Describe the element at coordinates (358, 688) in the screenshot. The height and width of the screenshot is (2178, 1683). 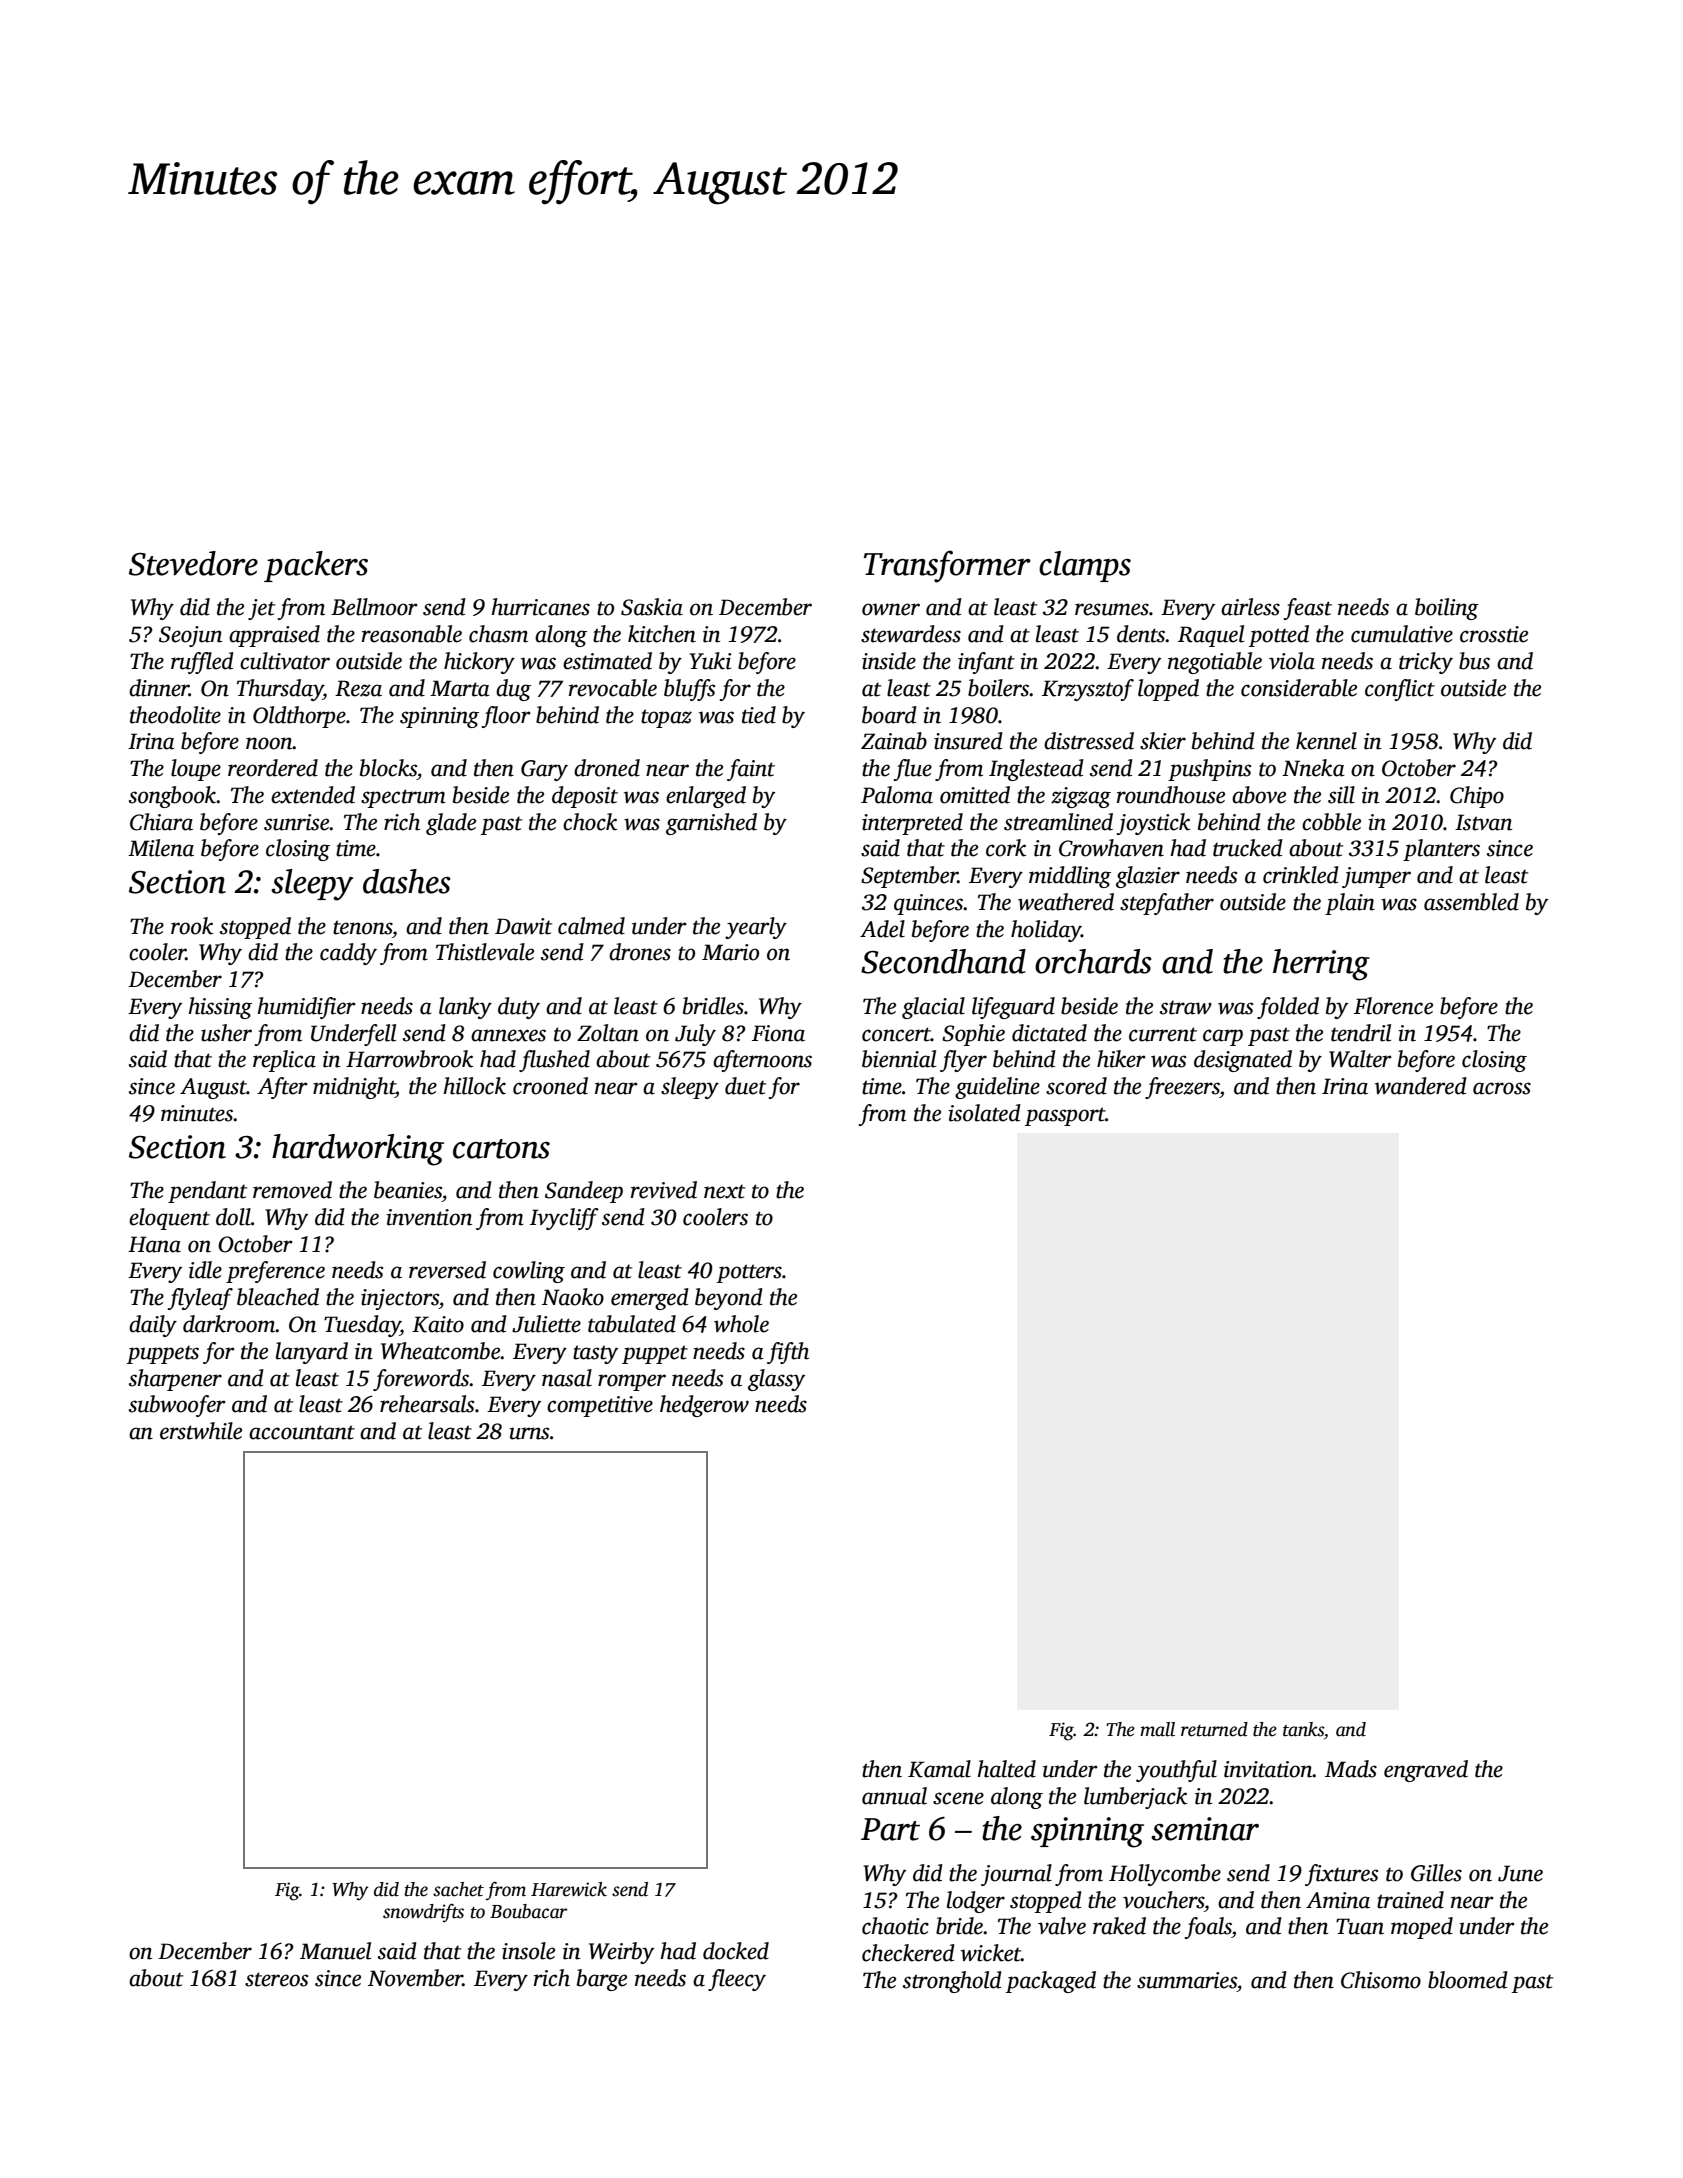
I see `Reza` at that location.
